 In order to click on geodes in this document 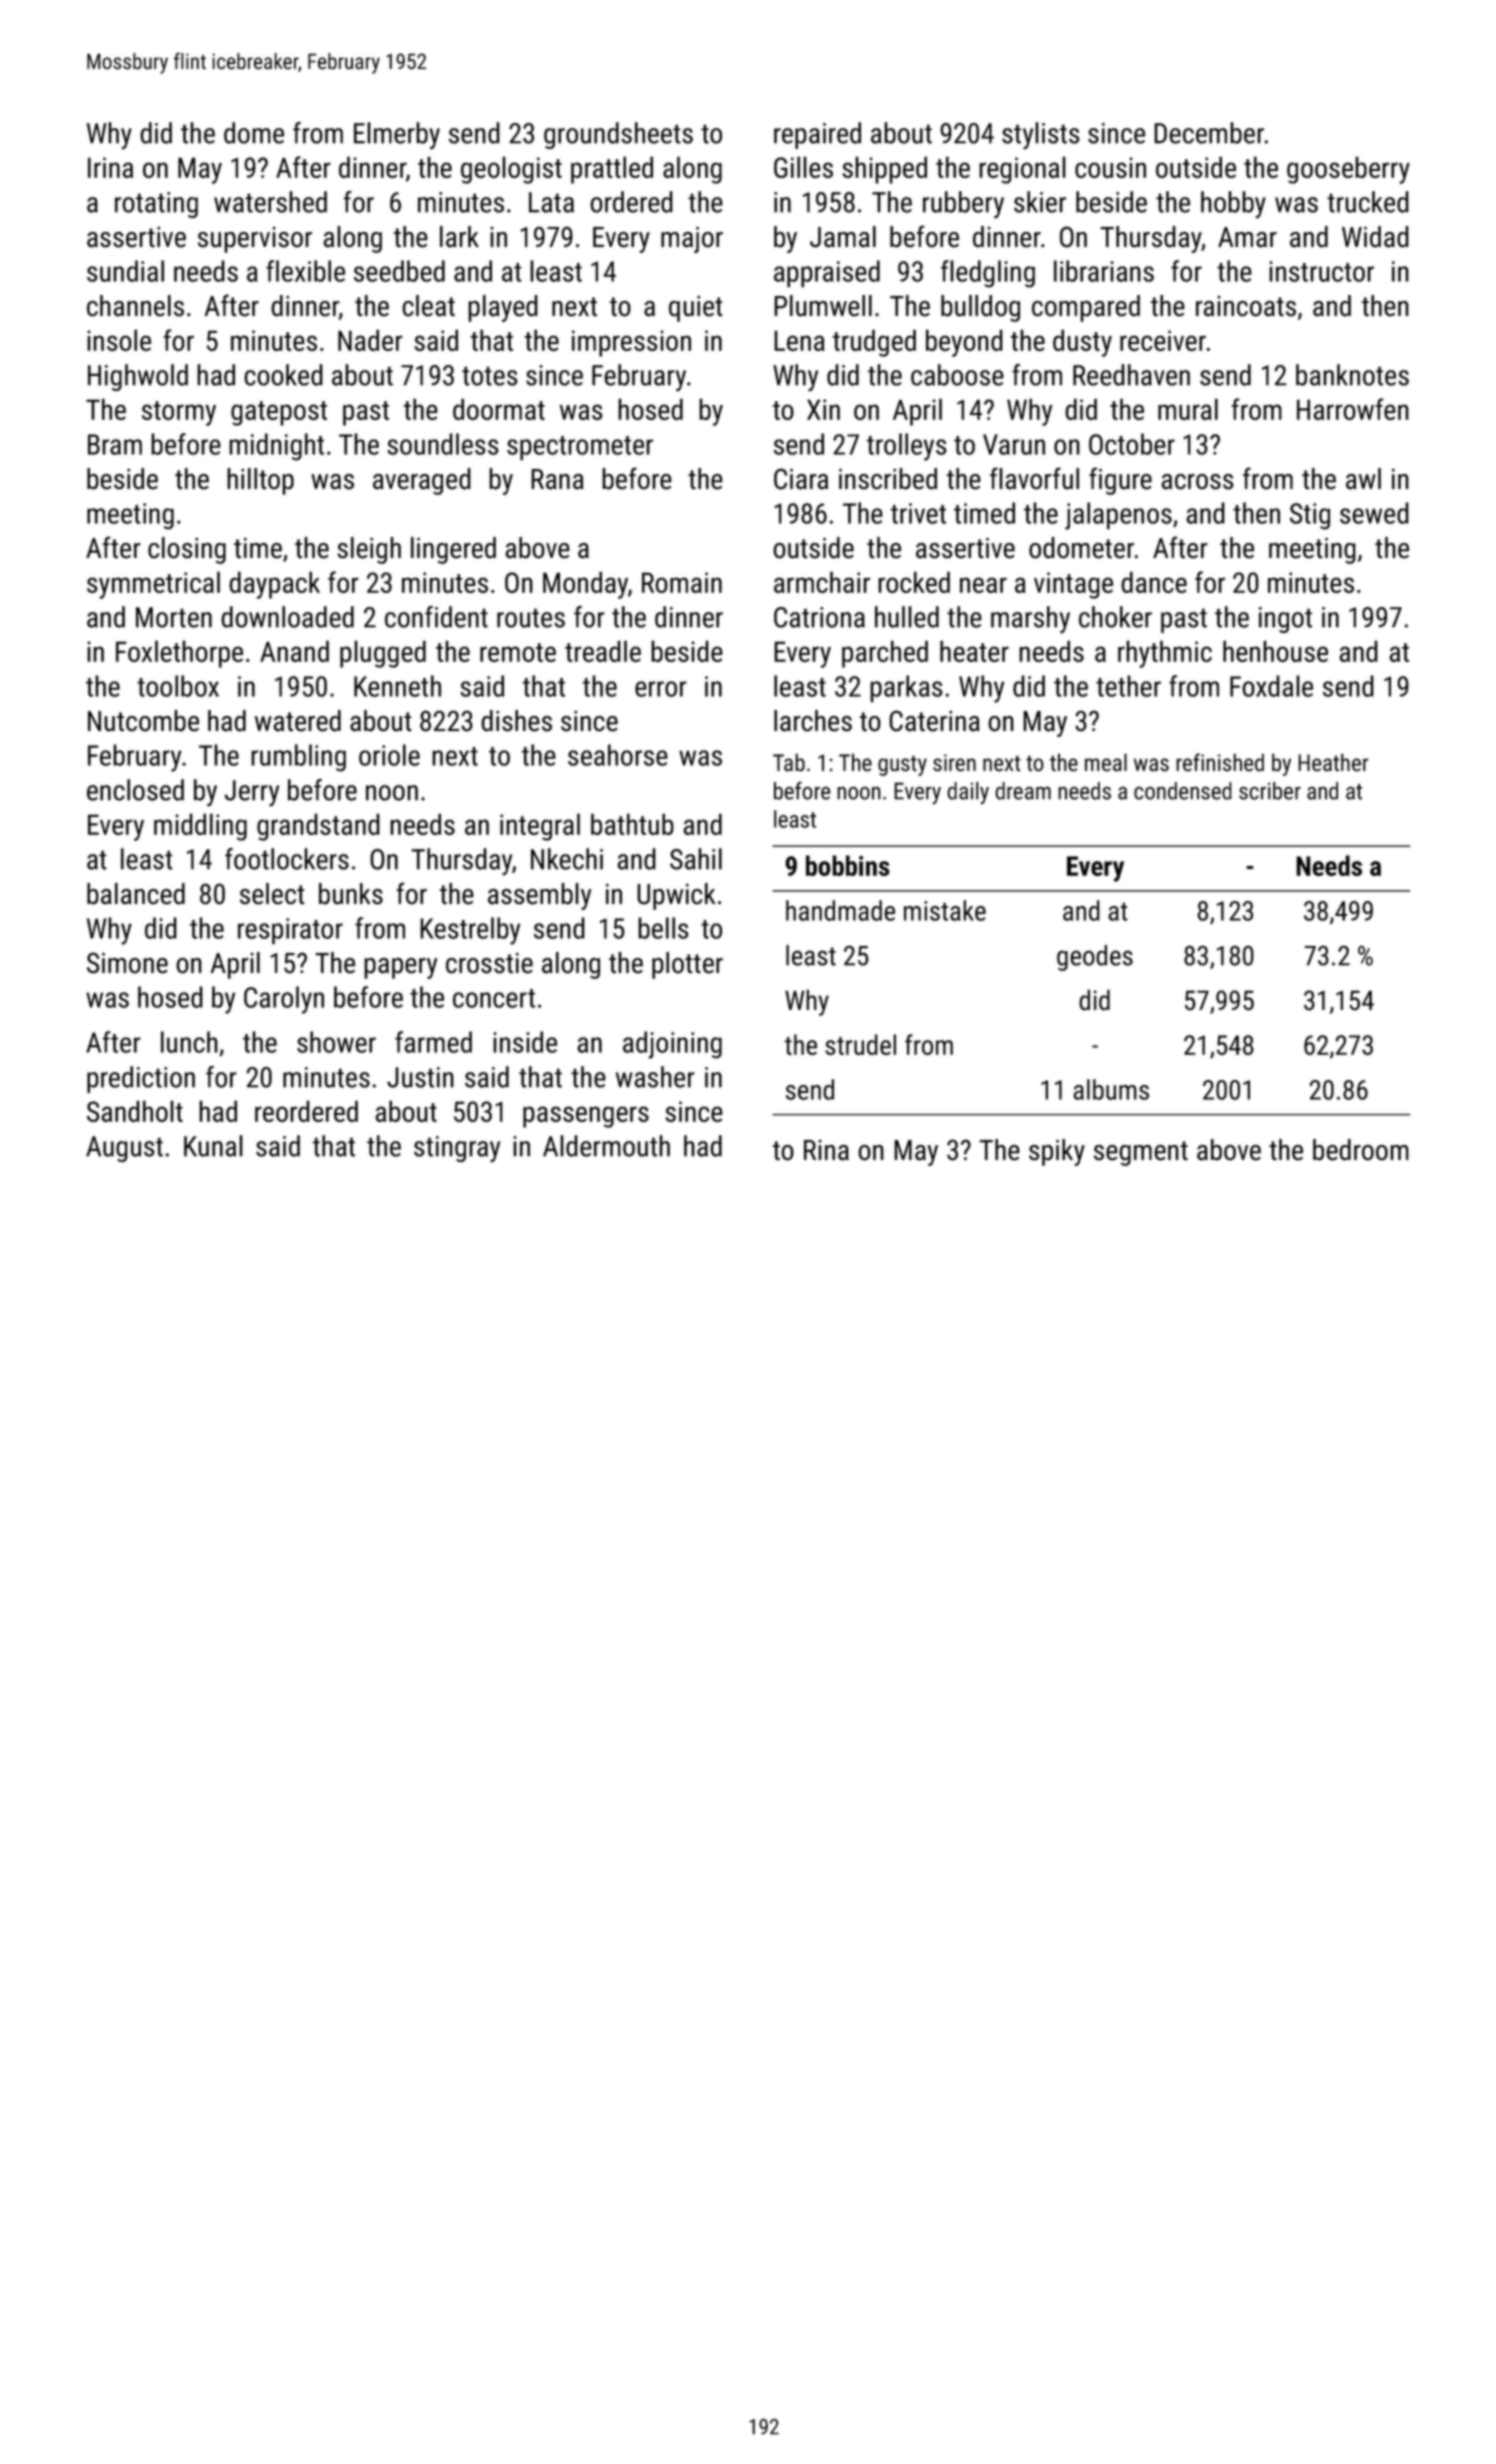, I will do `click(1095, 958)`.
